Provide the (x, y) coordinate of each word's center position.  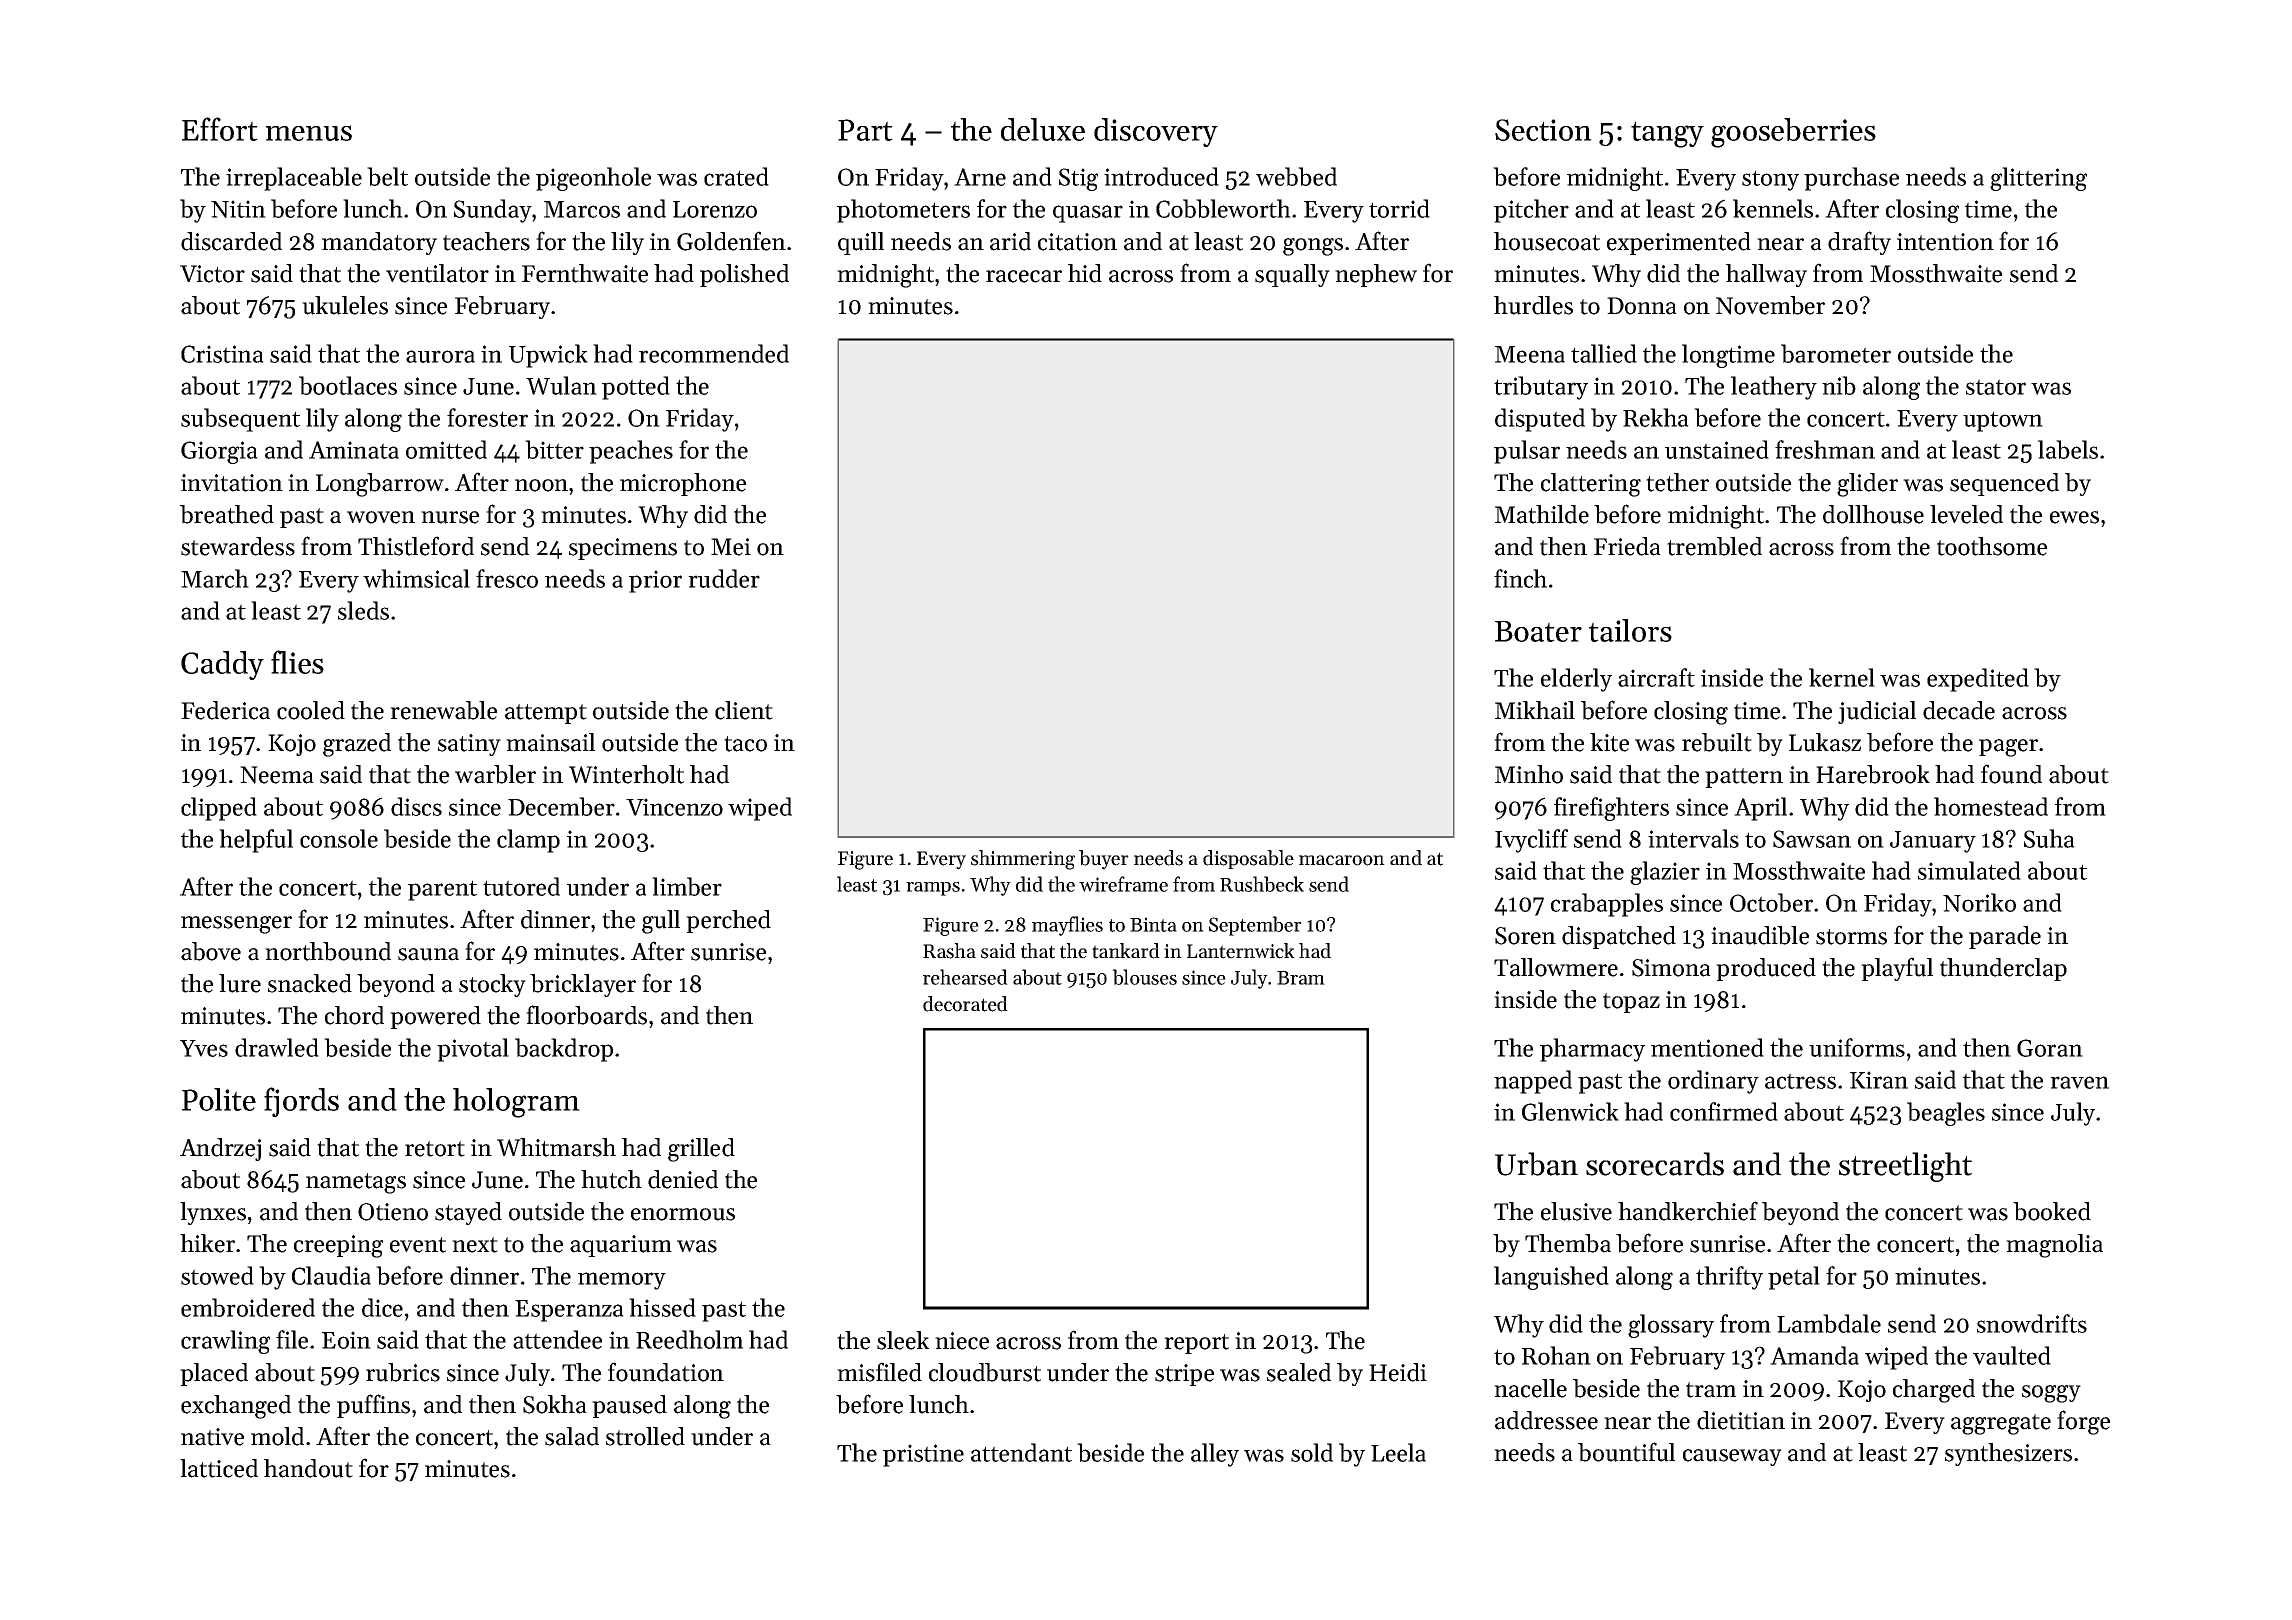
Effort (220, 129)
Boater (1538, 631)
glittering (2038, 179)
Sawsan (1812, 839)
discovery (1156, 132)
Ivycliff (1531, 841)
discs (416, 806)
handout (308, 1468)
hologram (516, 1103)
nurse (450, 517)
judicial (1877, 712)
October (1771, 902)
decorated (965, 1004)
